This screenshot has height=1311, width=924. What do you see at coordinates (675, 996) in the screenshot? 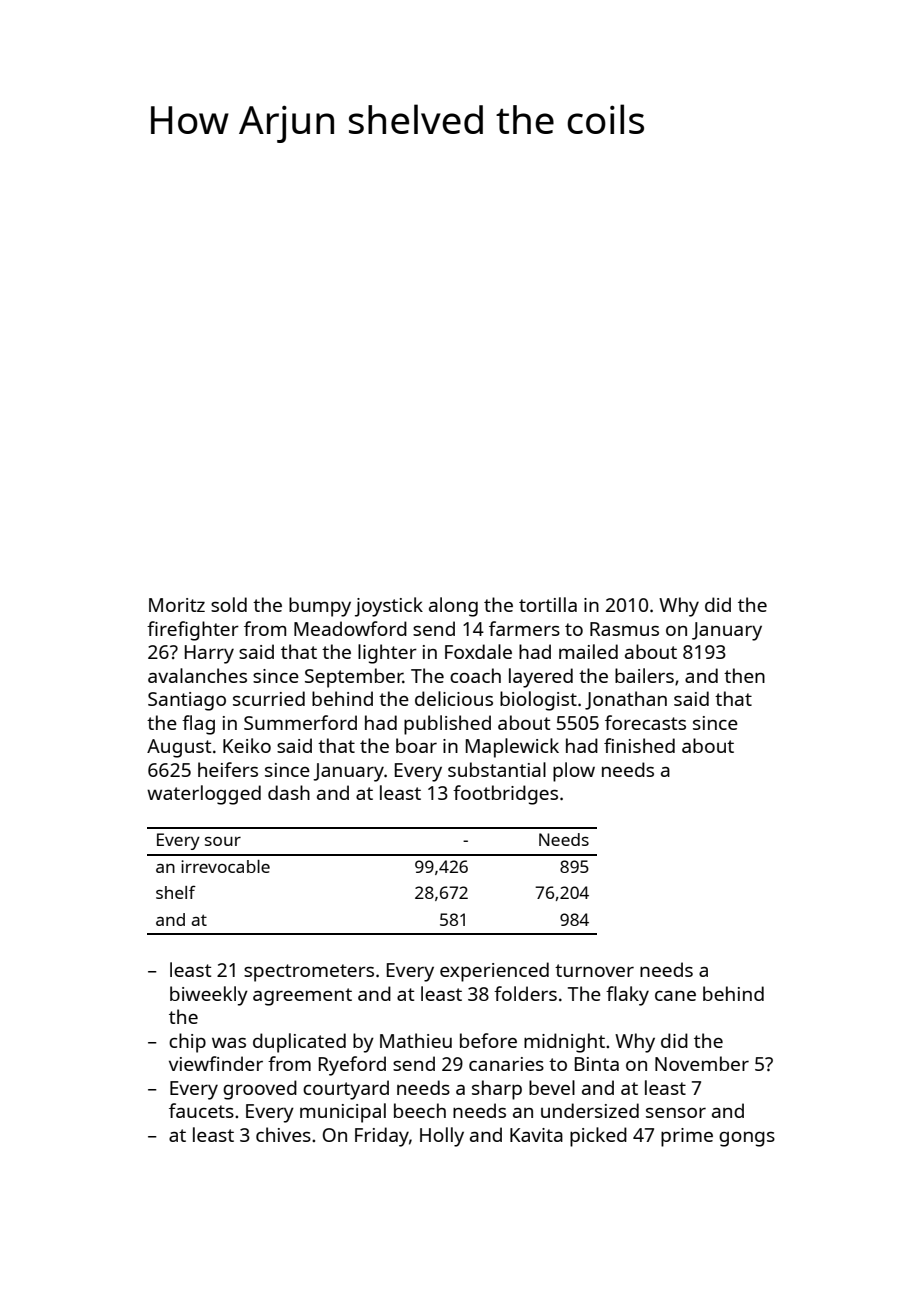
I see `cane` at bounding box center [675, 996].
